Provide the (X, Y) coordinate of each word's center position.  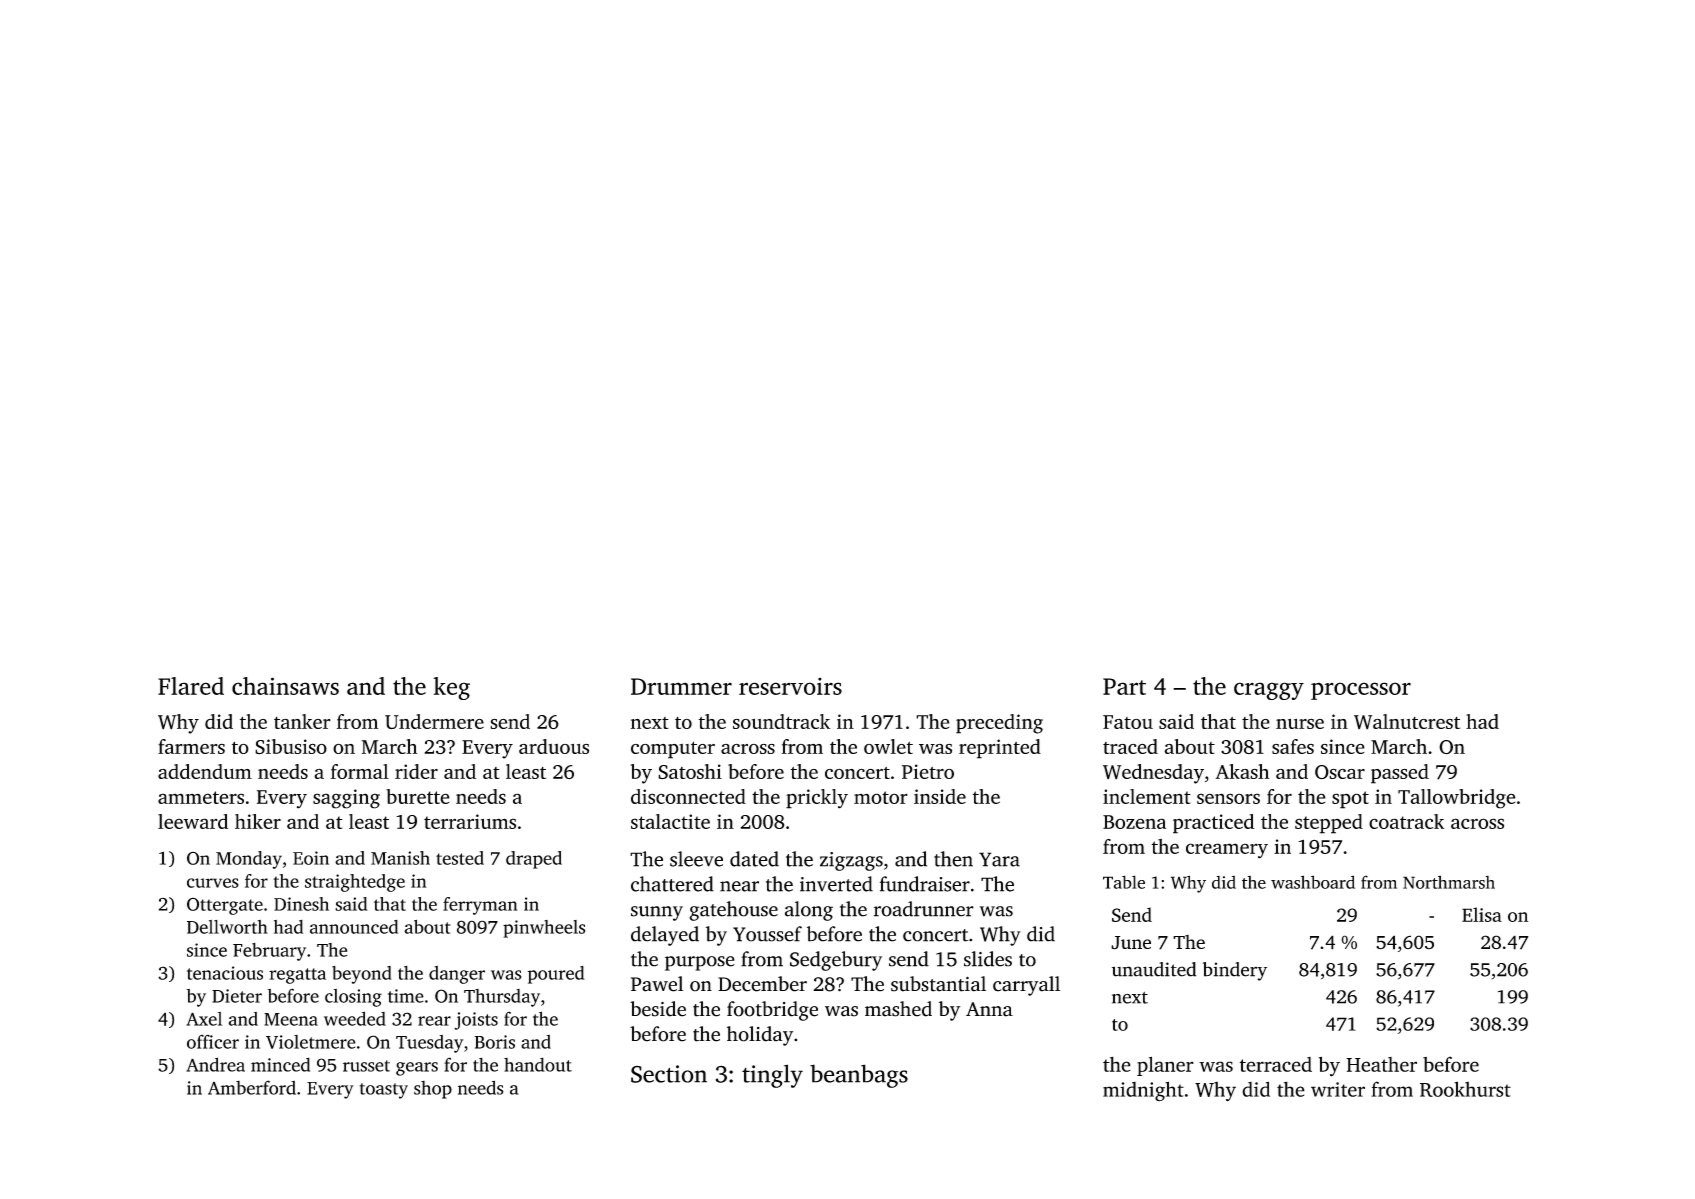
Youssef (767, 934)
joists (476, 1021)
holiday (760, 1036)
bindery (1235, 971)
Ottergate (225, 906)
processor (1361, 691)
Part (1124, 686)
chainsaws (285, 686)
